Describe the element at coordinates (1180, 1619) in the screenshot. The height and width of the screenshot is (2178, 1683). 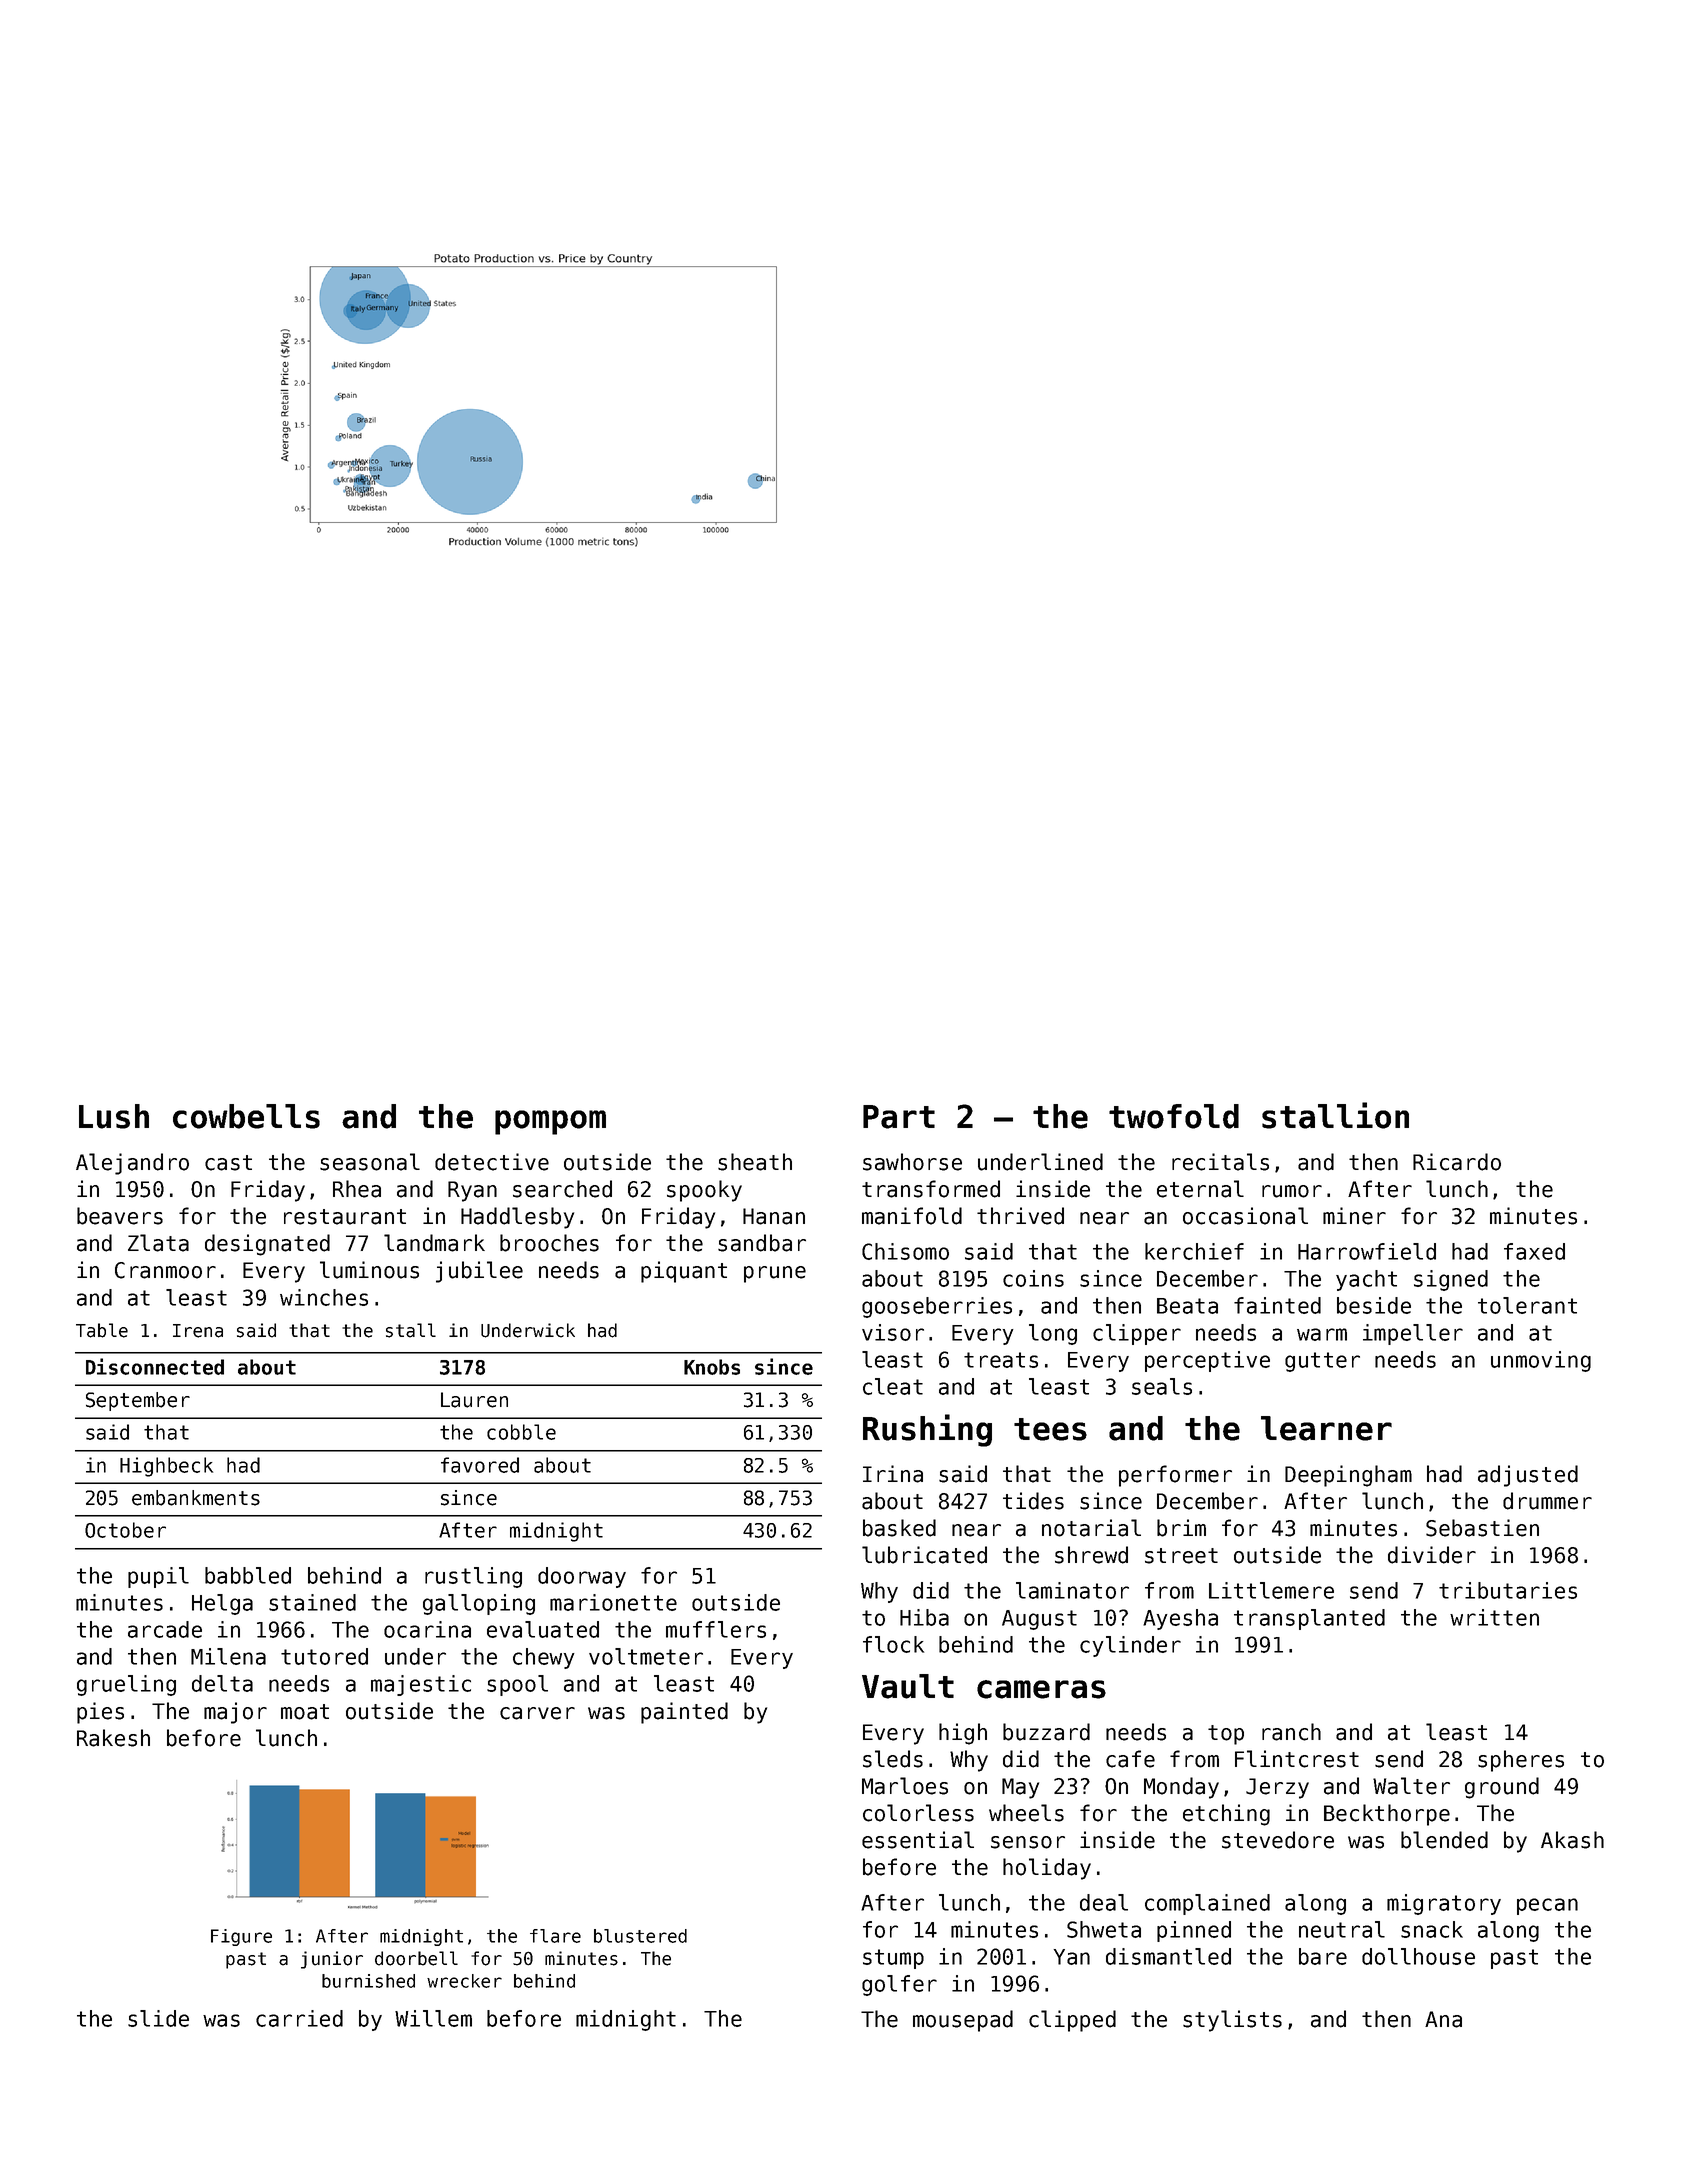
I see `Ayesha` at that location.
